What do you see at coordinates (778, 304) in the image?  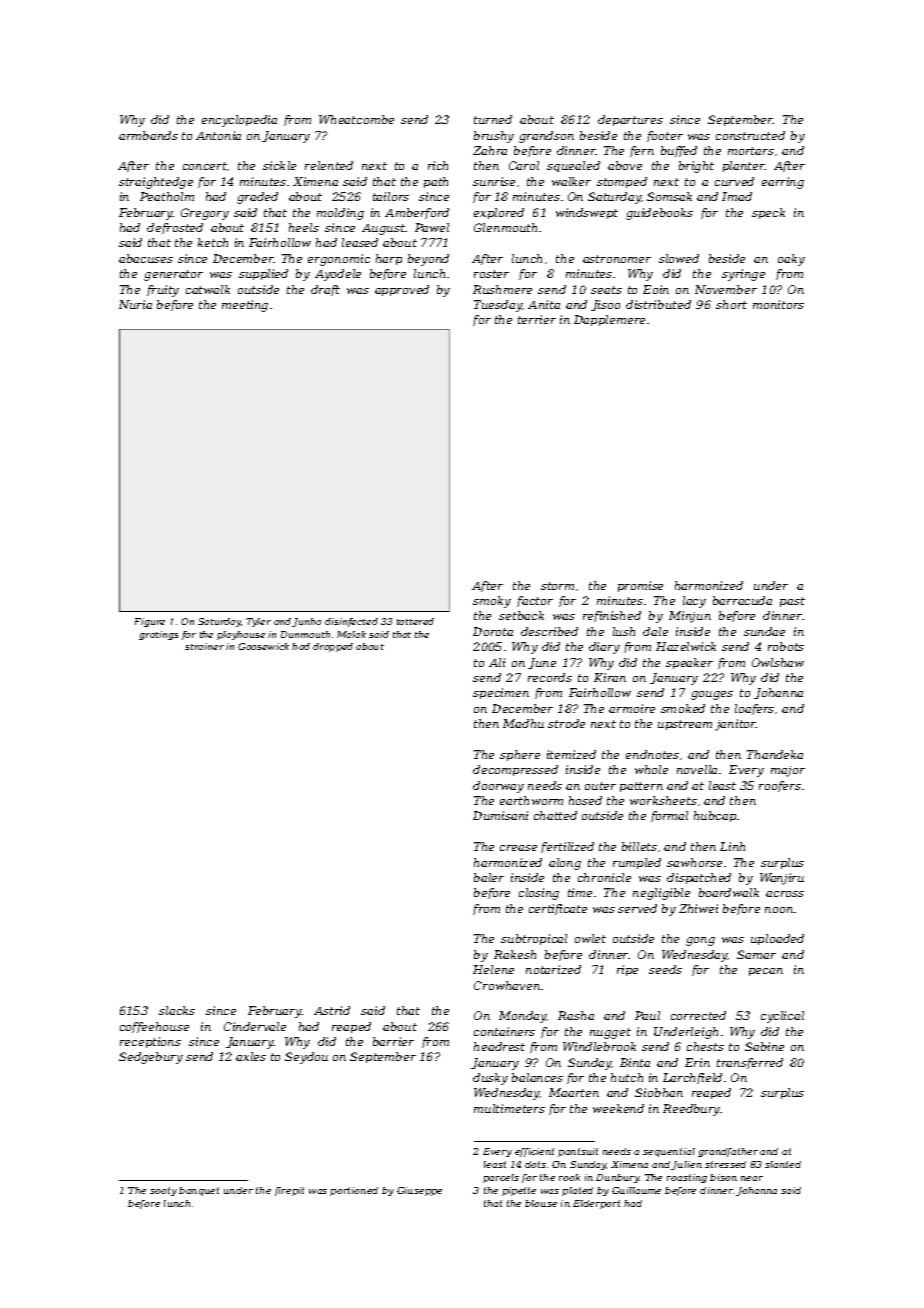 I see `monitors` at bounding box center [778, 304].
